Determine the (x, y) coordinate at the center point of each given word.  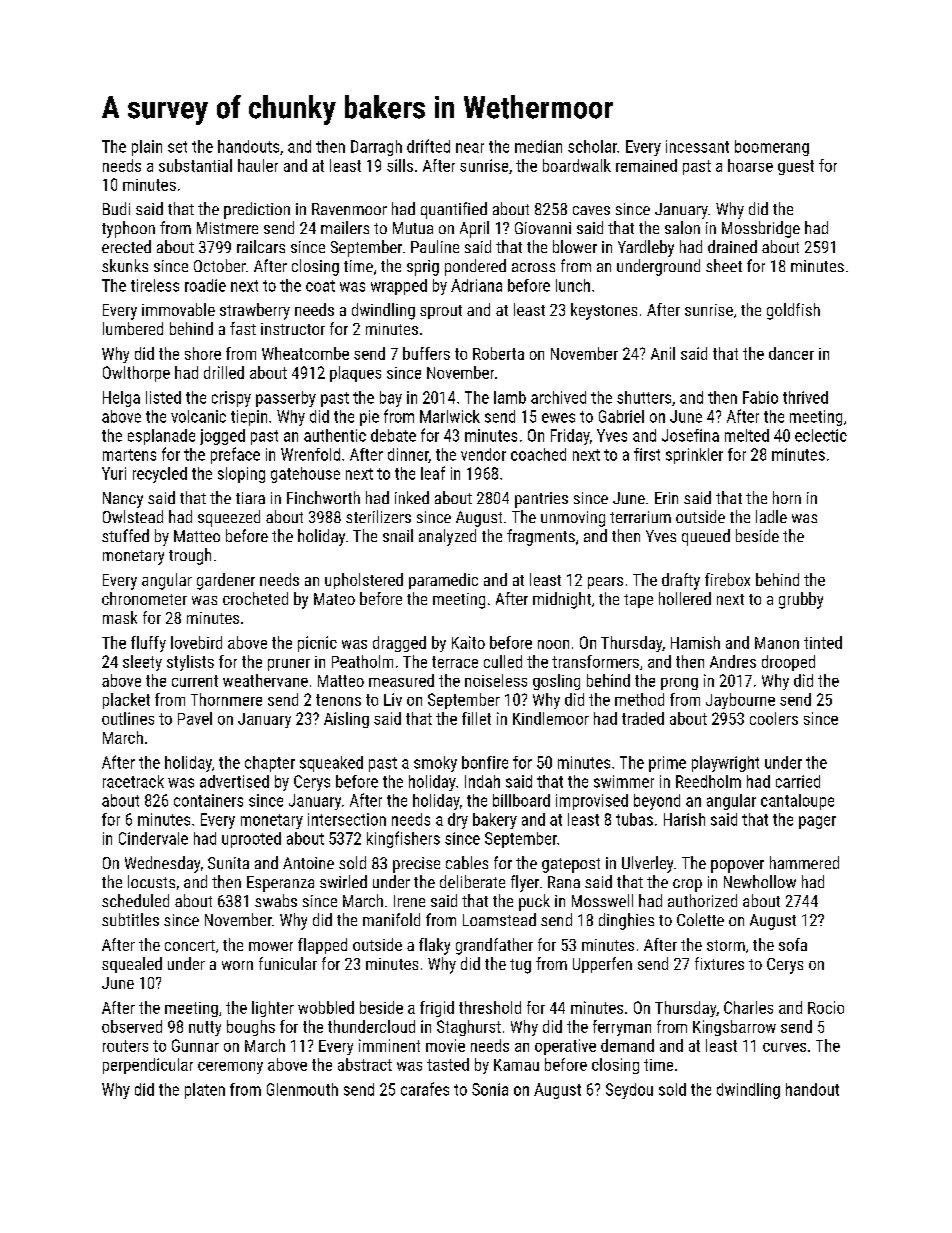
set (177, 147)
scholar (592, 146)
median (538, 146)
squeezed (229, 518)
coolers (774, 718)
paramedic (443, 581)
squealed (132, 965)
